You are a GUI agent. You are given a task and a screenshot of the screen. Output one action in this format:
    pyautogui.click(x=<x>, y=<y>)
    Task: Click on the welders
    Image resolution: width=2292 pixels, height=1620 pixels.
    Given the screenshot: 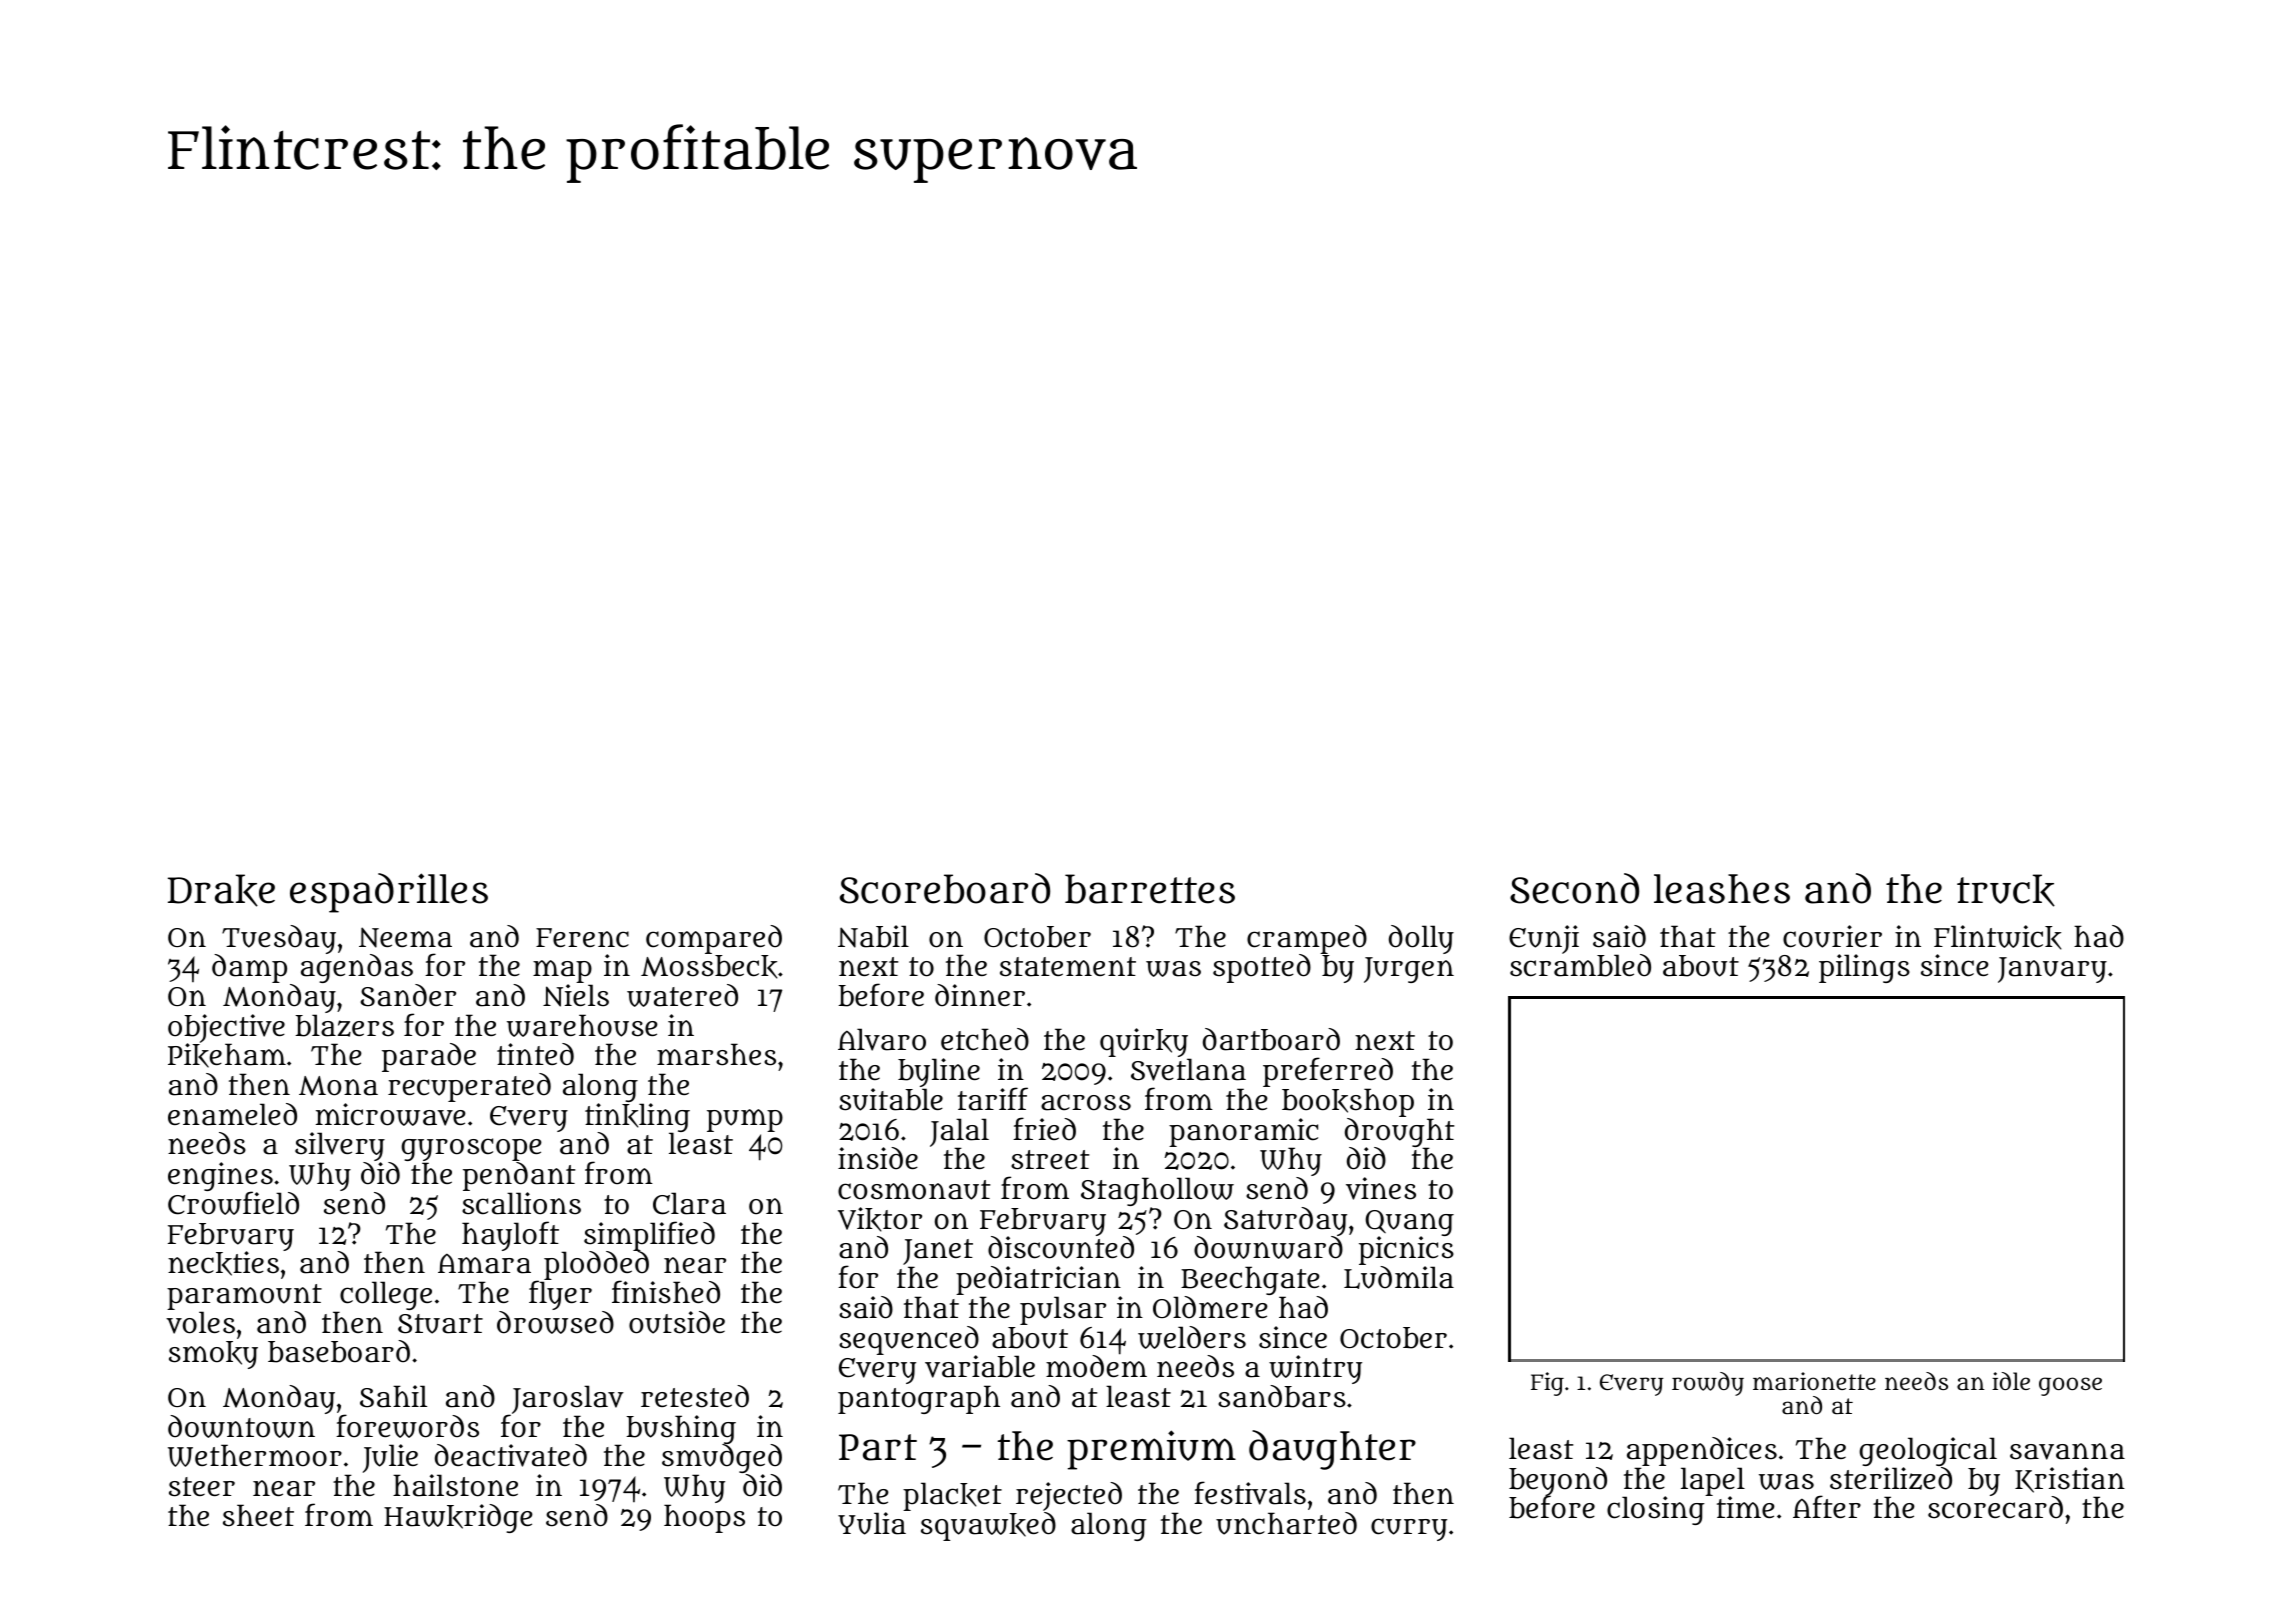 What is the action you would take?
    pyautogui.click(x=1192, y=1337)
